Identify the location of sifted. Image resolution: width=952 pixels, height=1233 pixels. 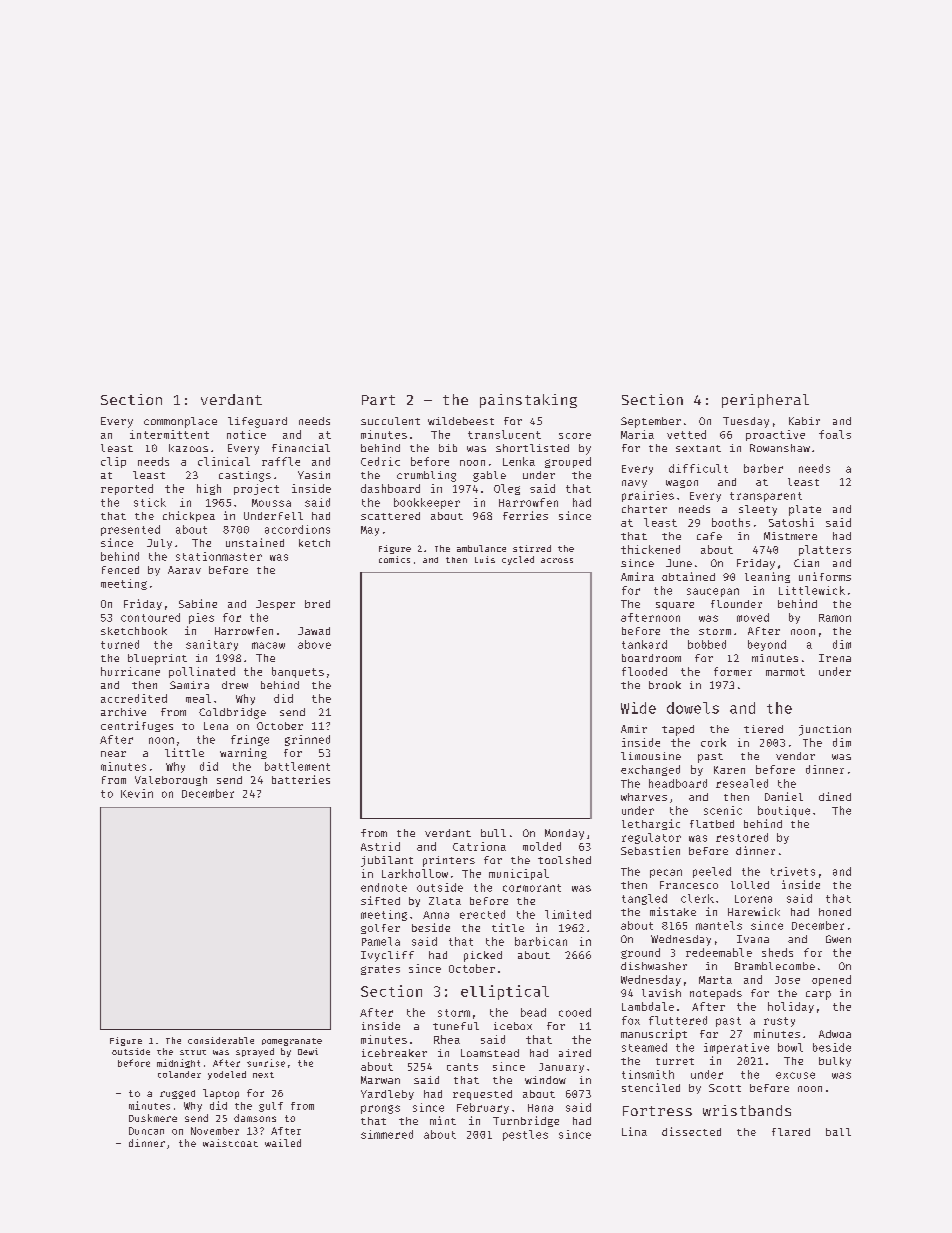
(380, 900).
